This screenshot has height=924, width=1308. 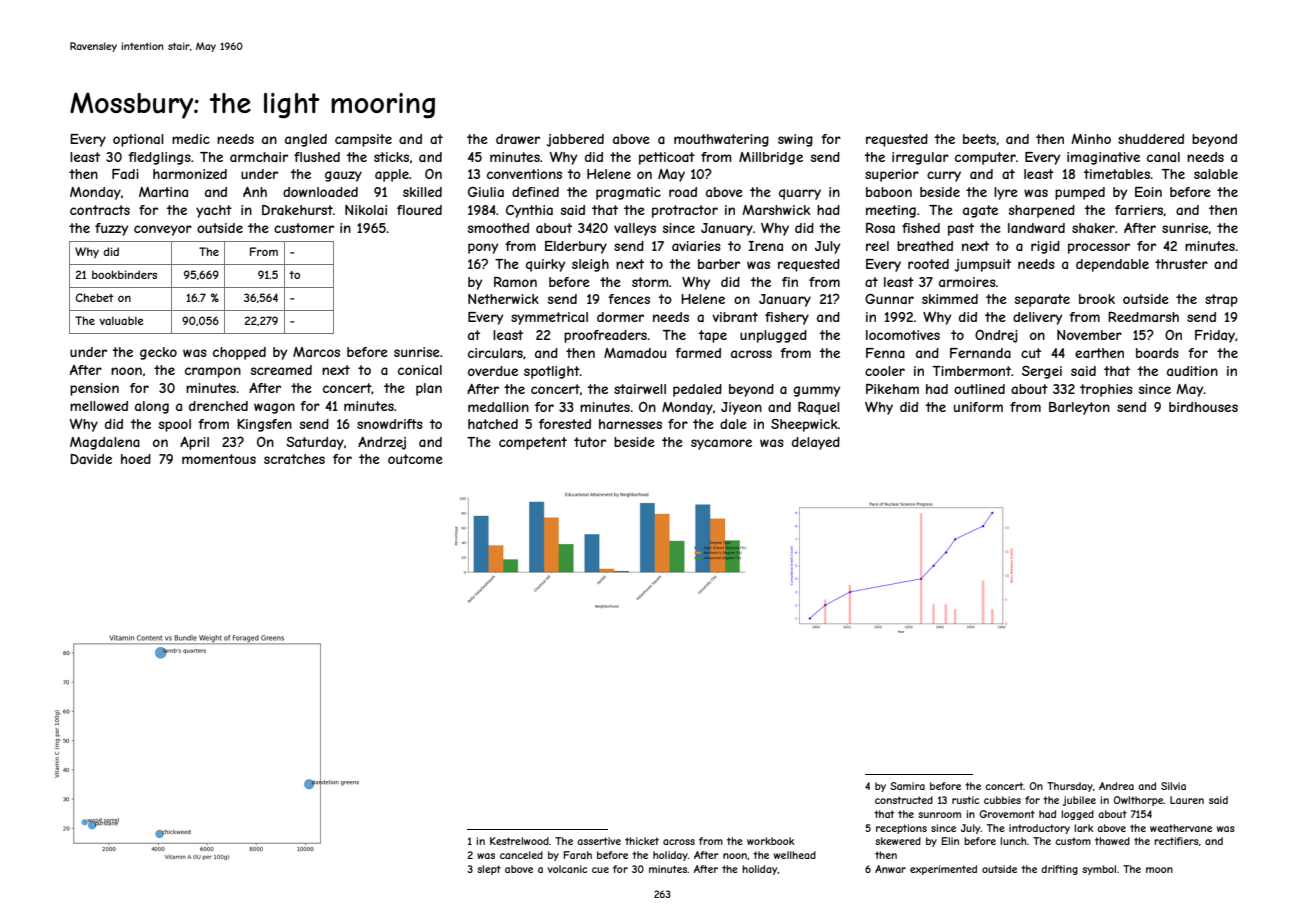 I want to click on birdhouses, so click(x=1203, y=407).
